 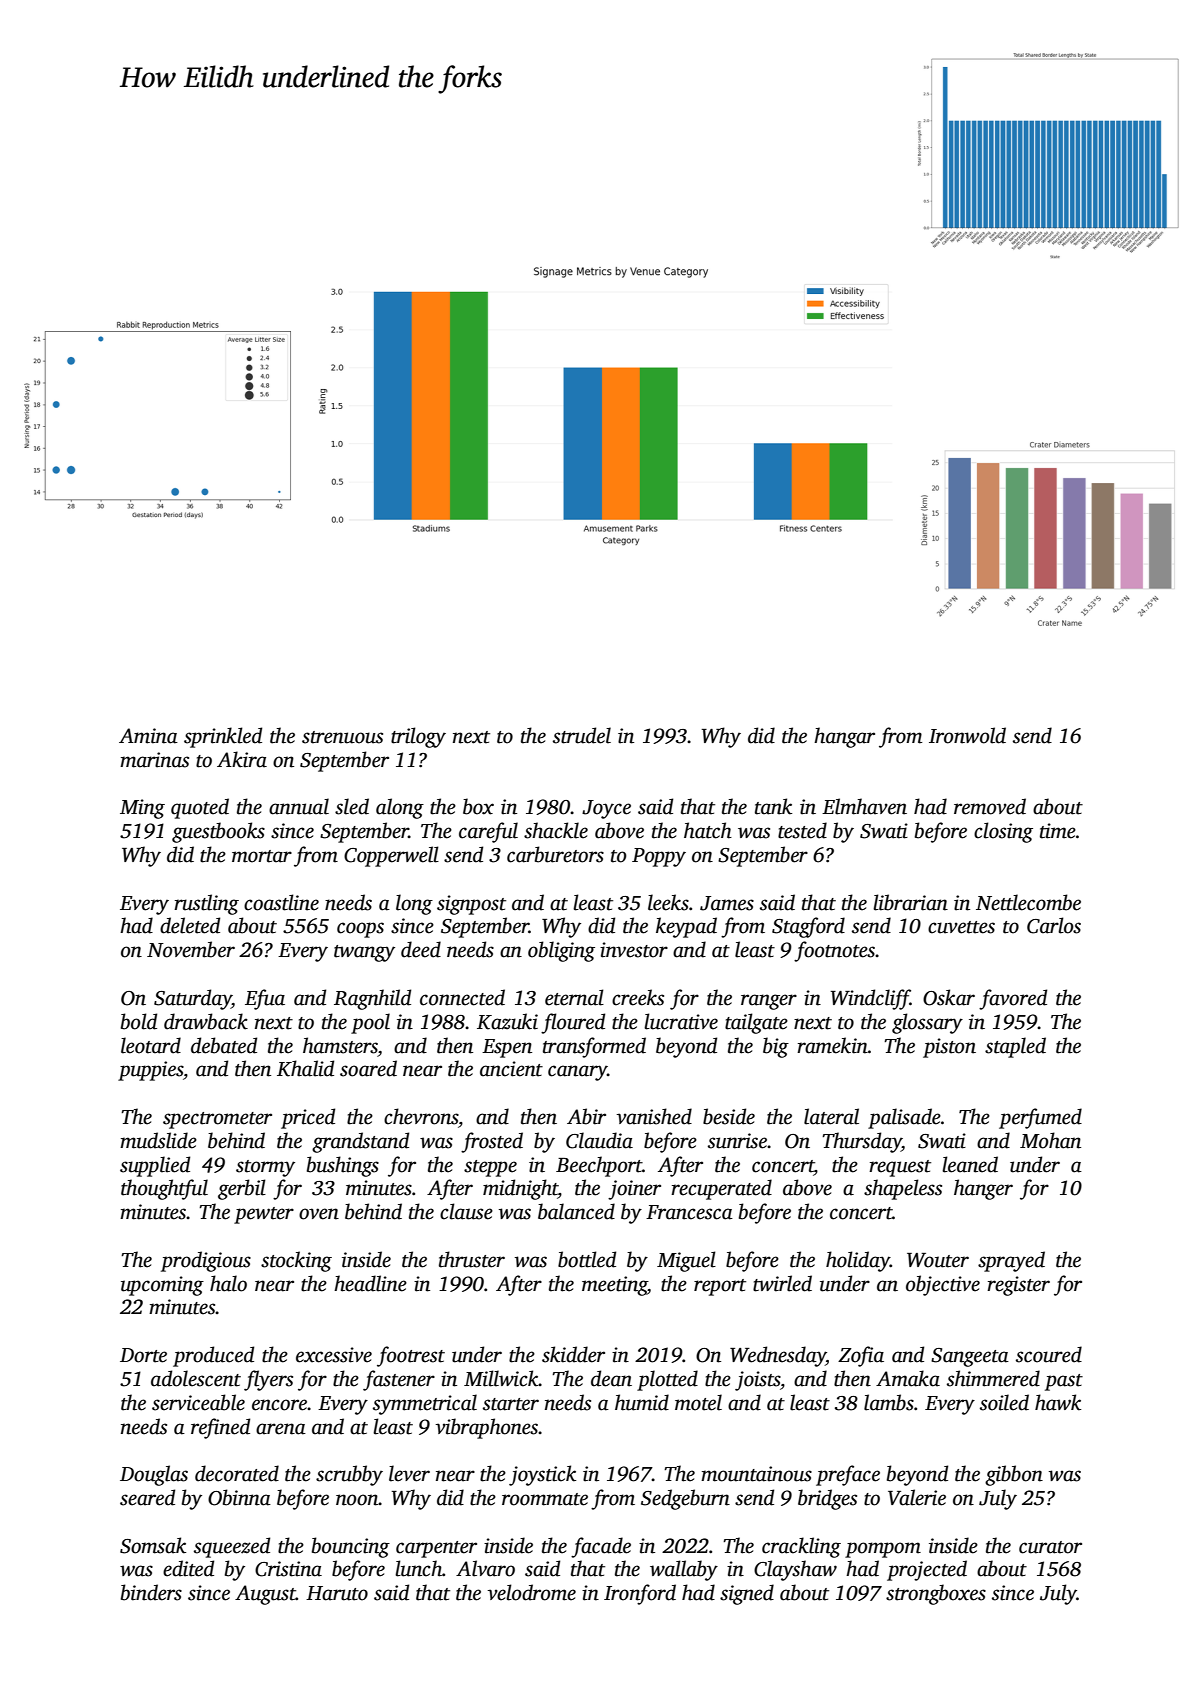 What do you see at coordinates (586, 1116) in the page?
I see `Abir` at bounding box center [586, 1116].
